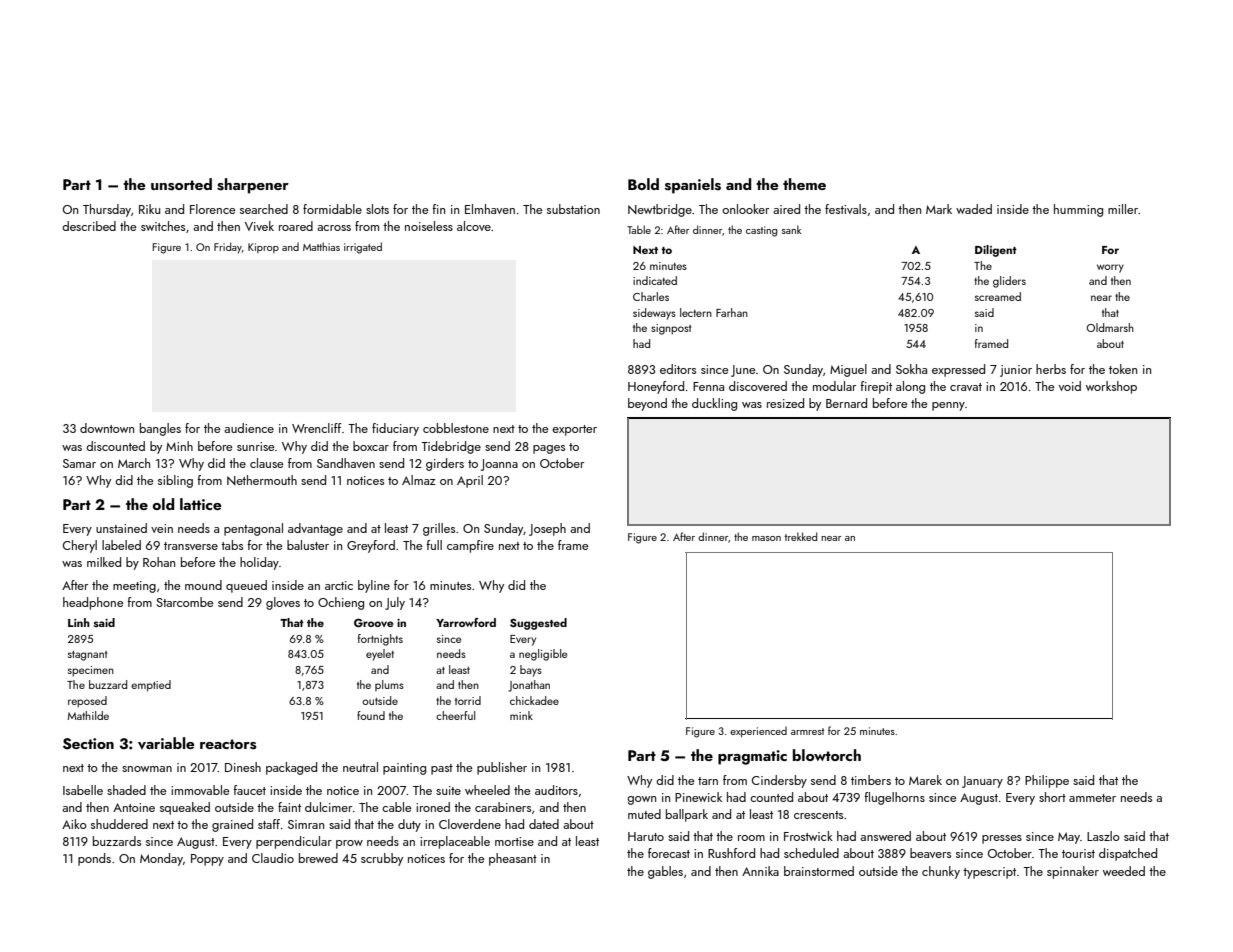 The width and height of the screenshot is (1233, 952). What do you see at coordinates (766, 538) in the screenshot?
I see `mason` at bounding box center [766, 538].
